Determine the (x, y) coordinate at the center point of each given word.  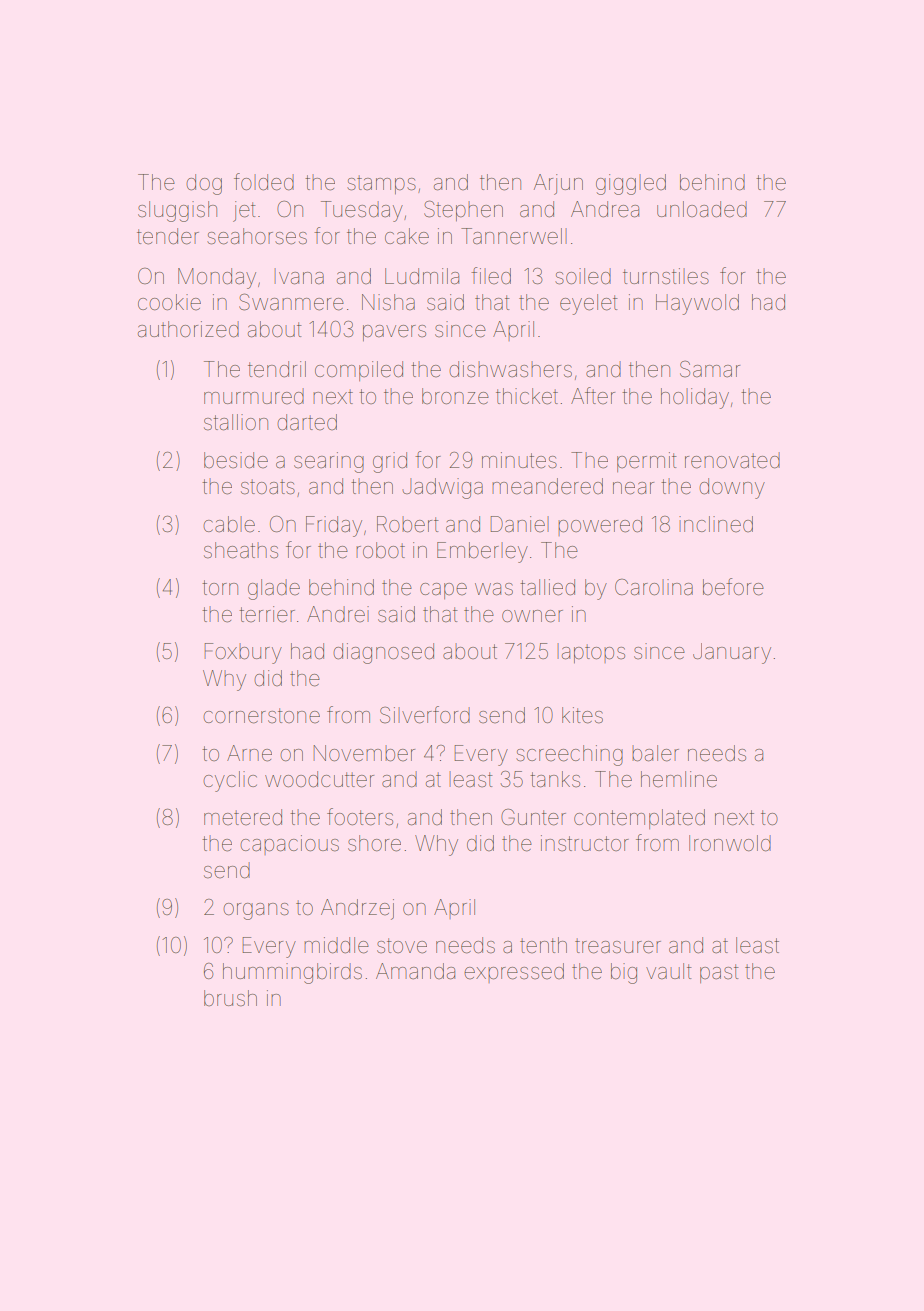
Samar (710, 369)
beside (236, 460)
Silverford (425, 715)
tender (168, 236)
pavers (394, 333)
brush (230, 998)
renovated (732, 460)
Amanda (415, 971)
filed (491, 276)
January (732, 653)
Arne (249, 753)
